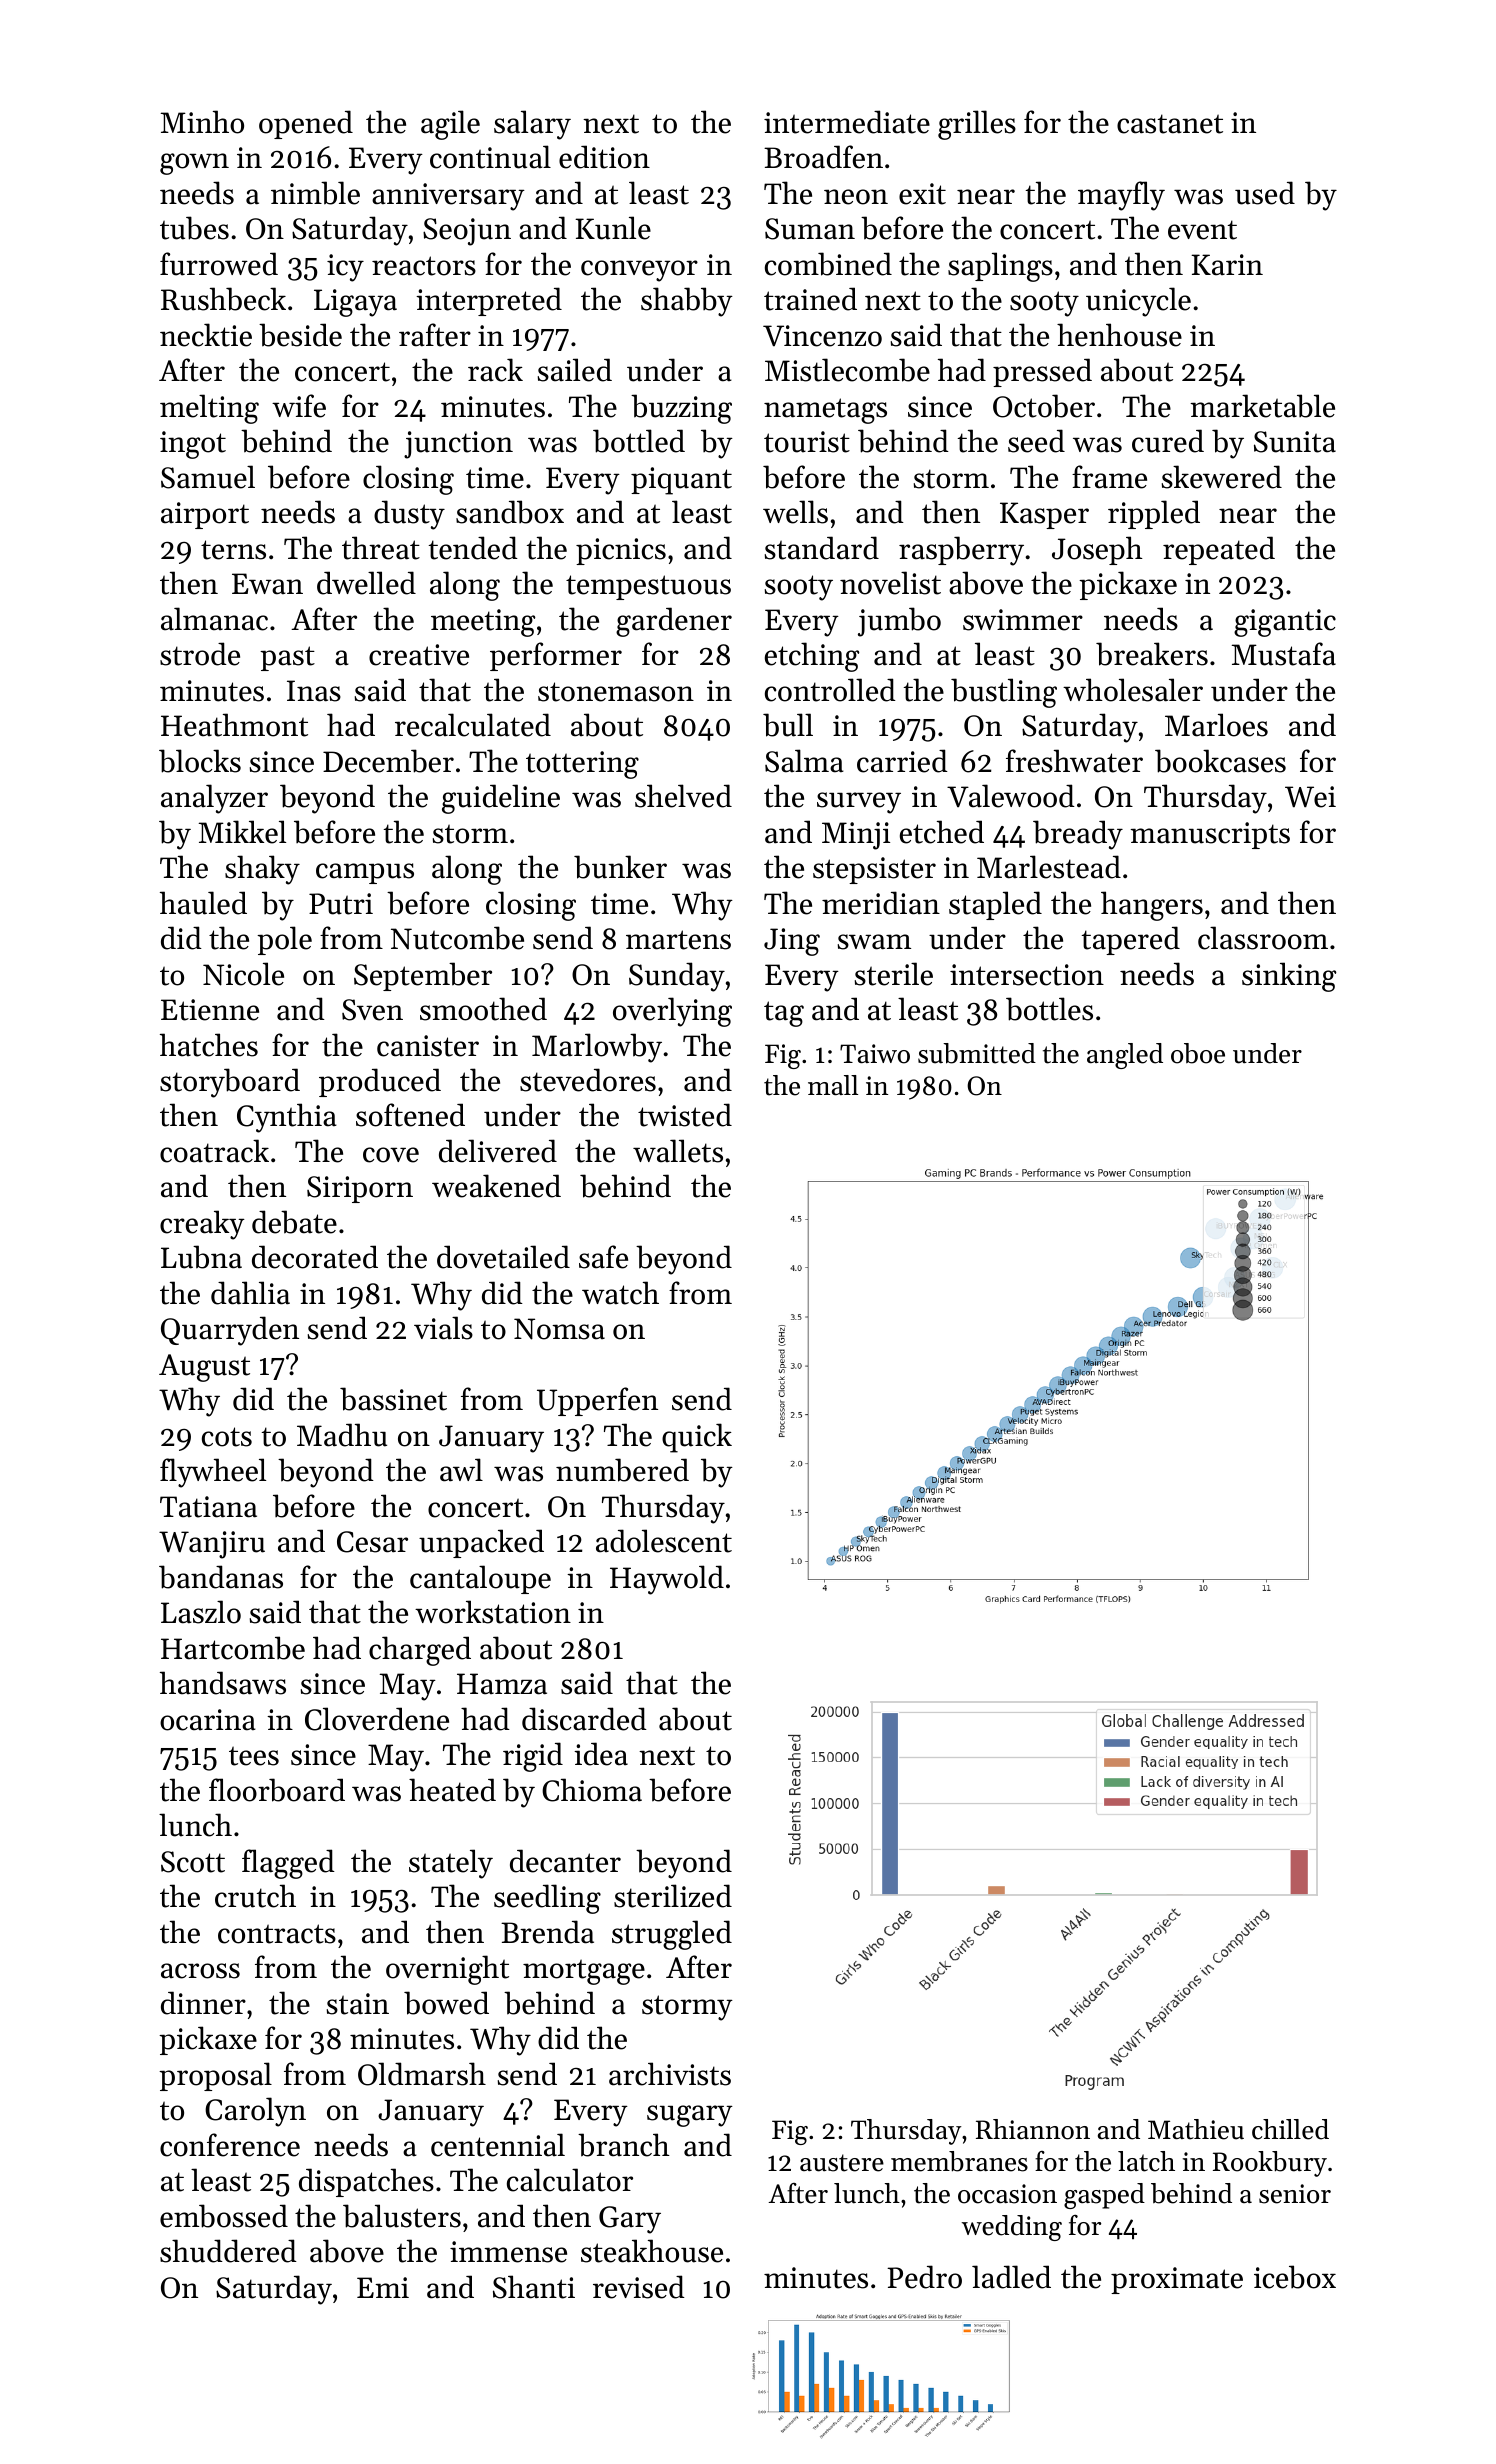 The width and height of the document is (1496, 2464). Describe the element at coordinates (202, 122) in the document. I see `Minho` at that location.
